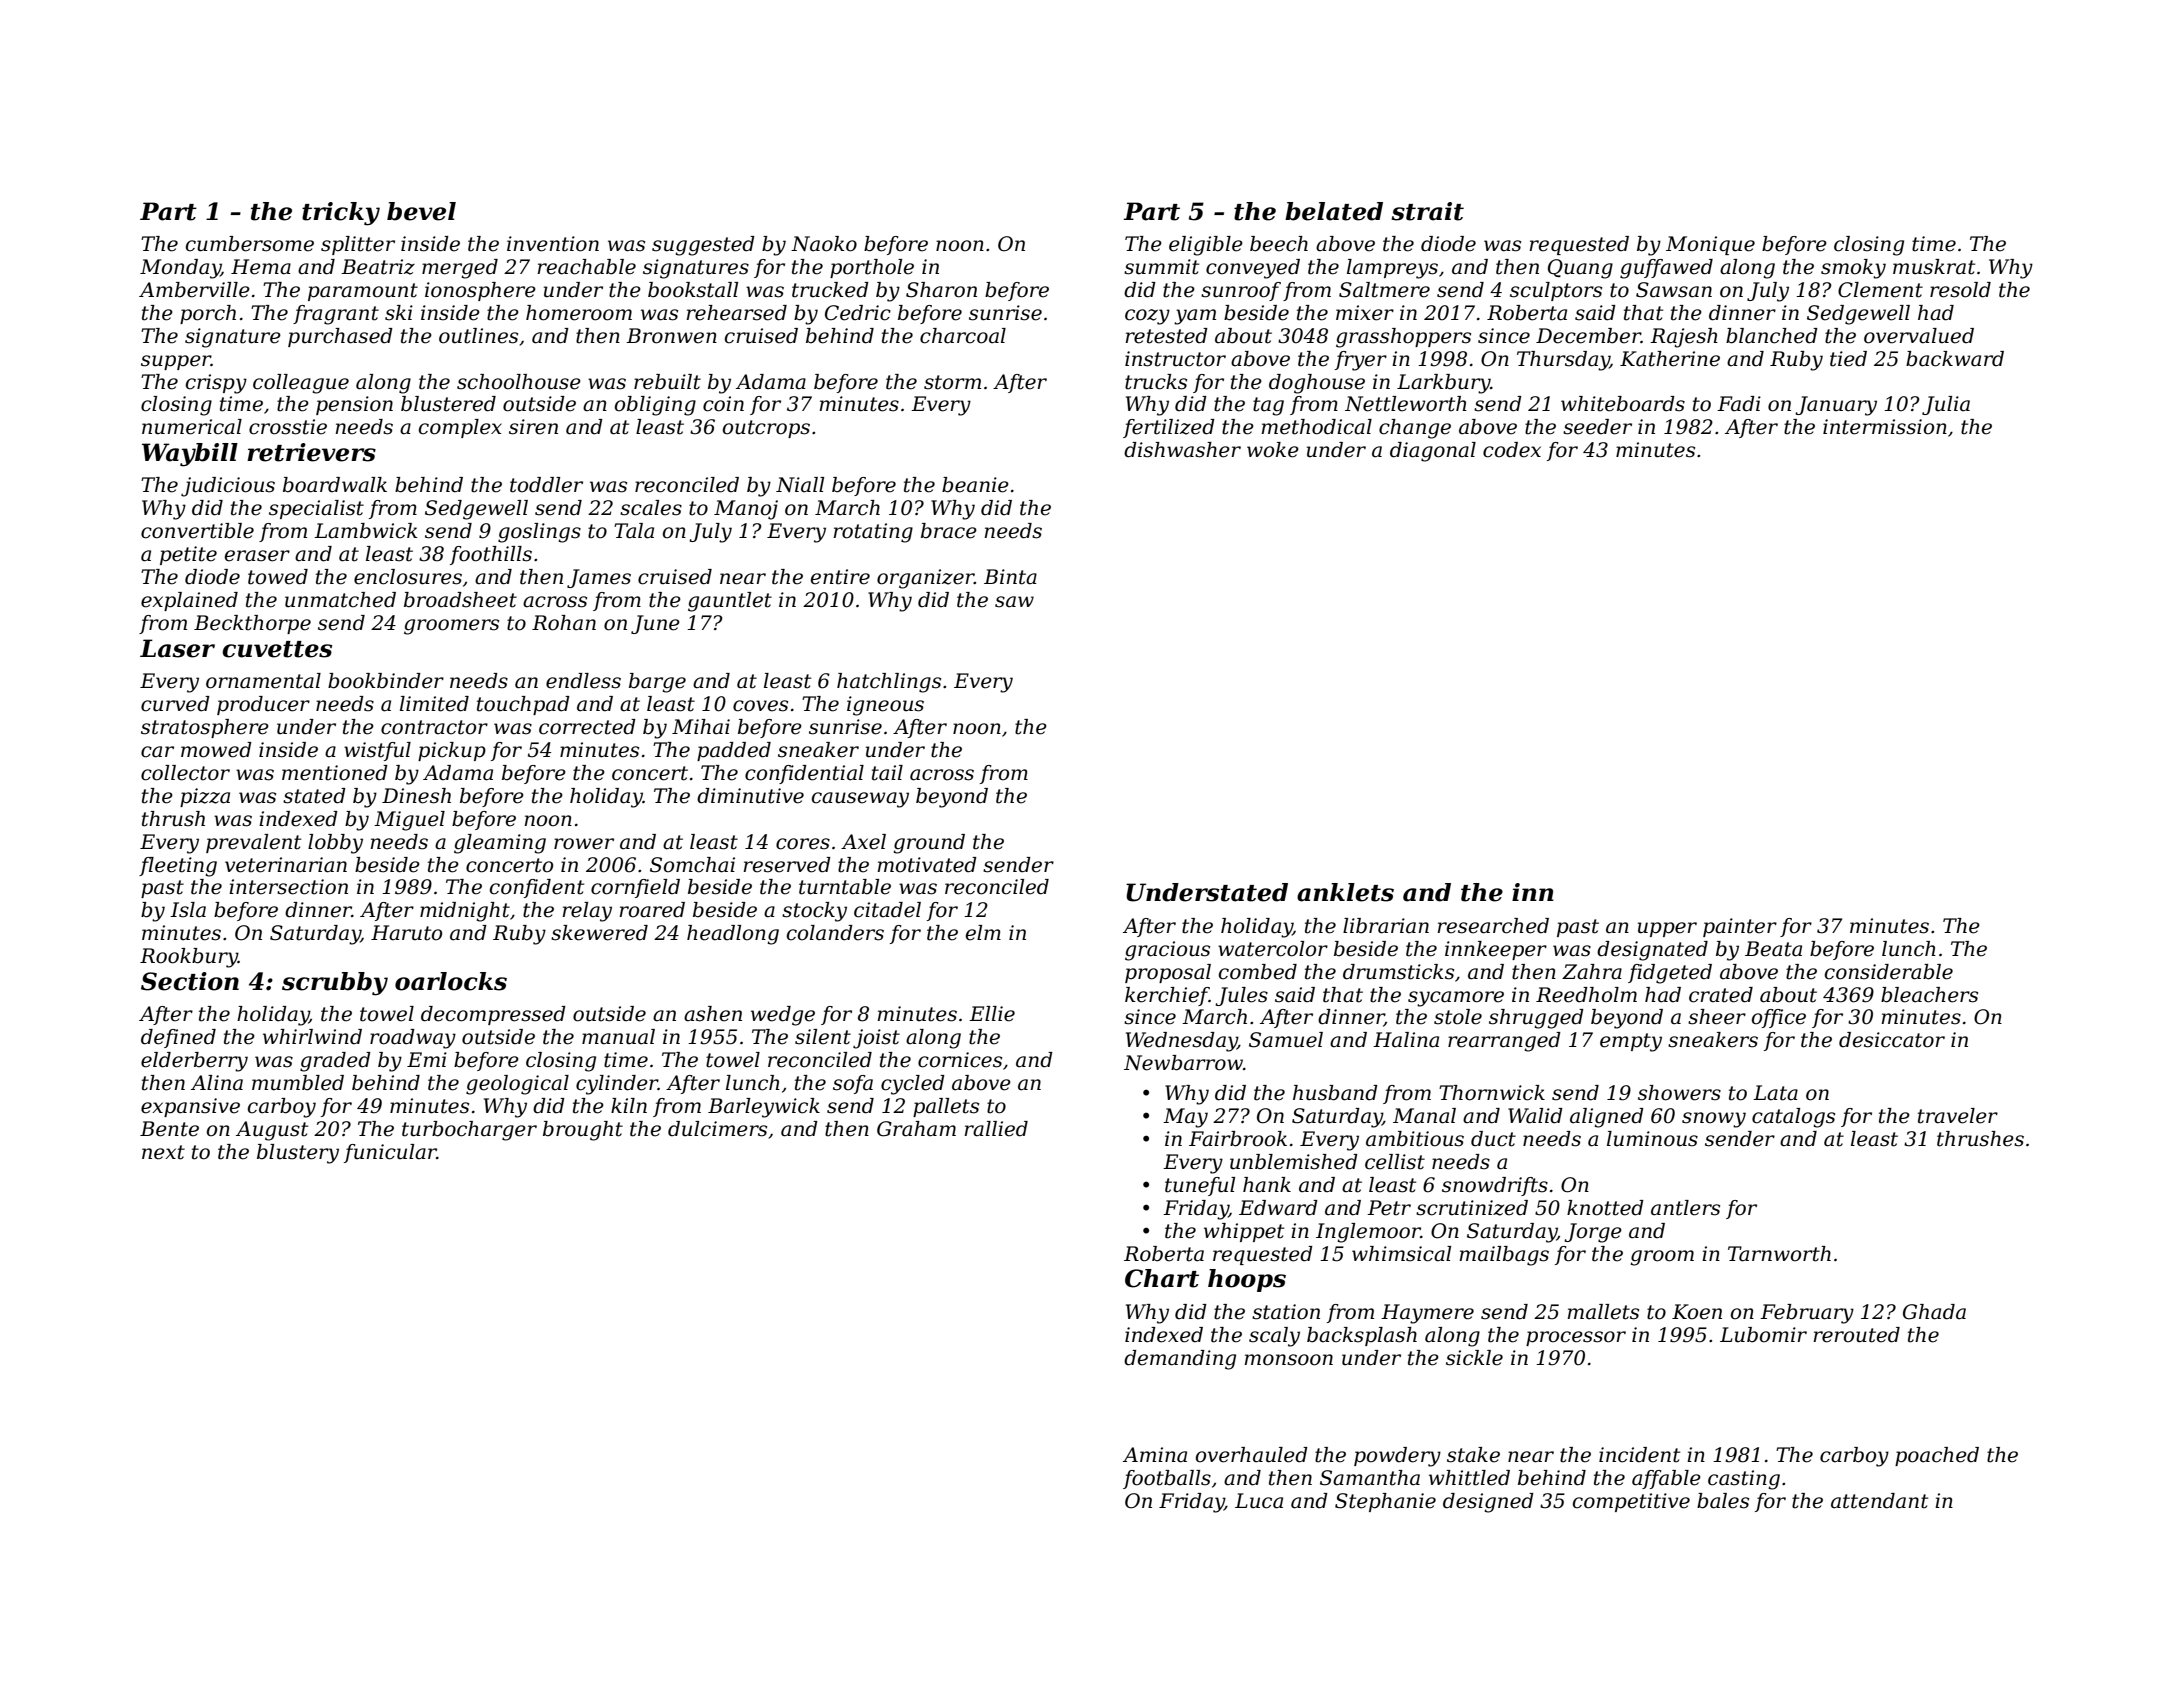 This screenshot has height=1683, width=2178. What do you see at coordinates (1415, 429) in the screenshot?
I see `change` at bounding box center [1415, 429].
